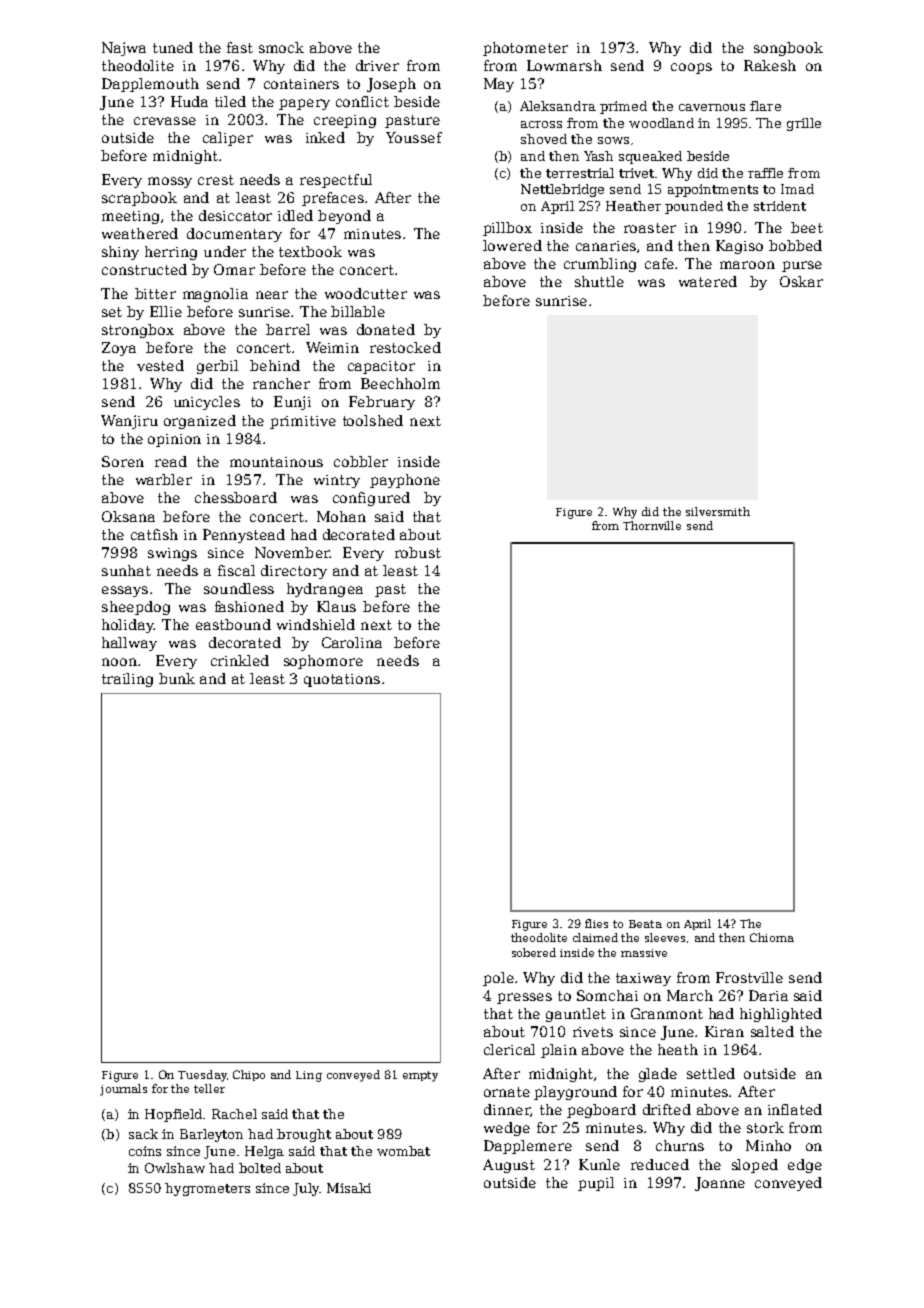  What do you see at coordinates (665, 937) in the screenshot?
I see `sleeves` at bounding box center [665, 937].
